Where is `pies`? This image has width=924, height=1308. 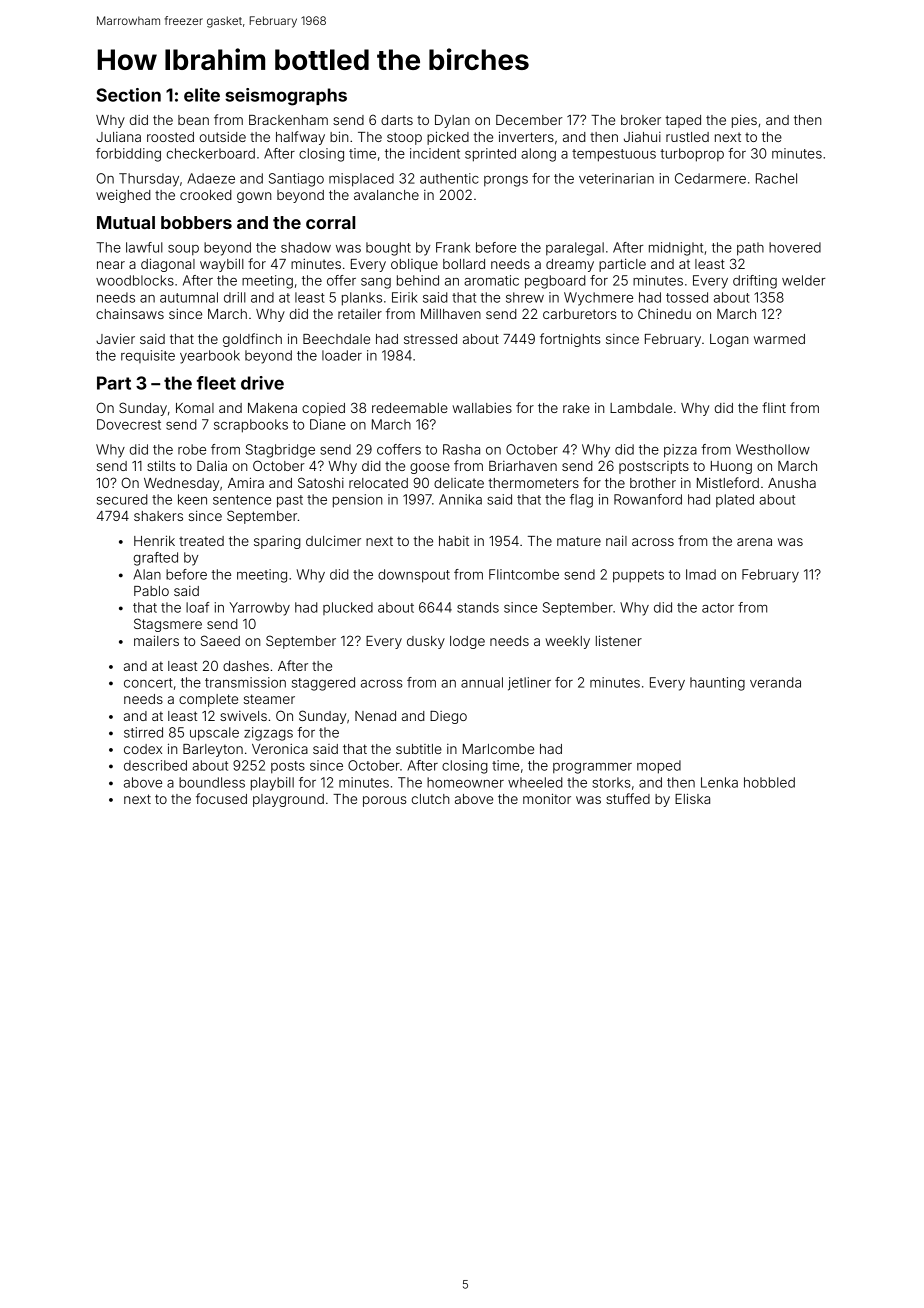 pies is located at coordinates (744, 121).
